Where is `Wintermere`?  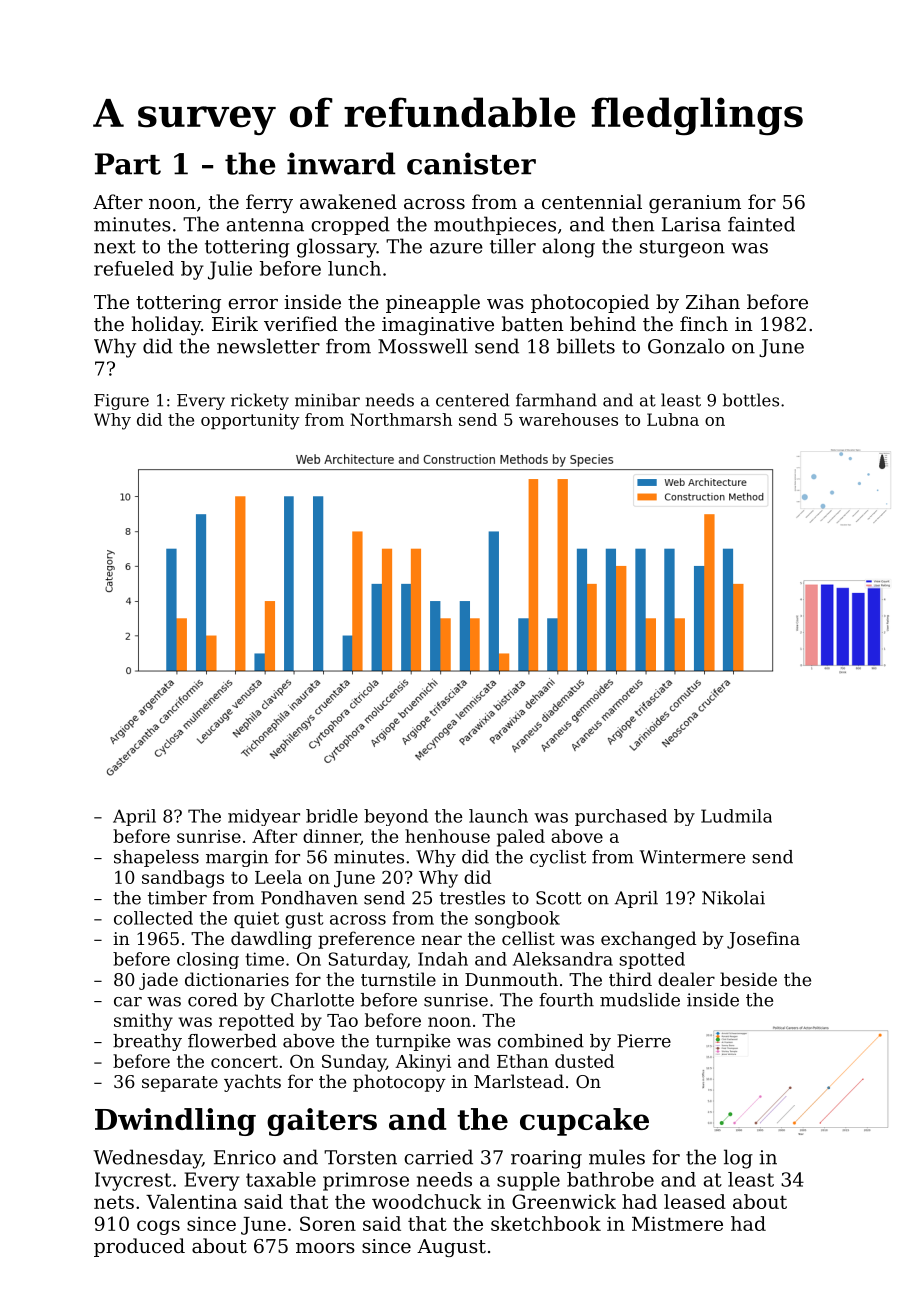 Wintermere is located at coordinates (692, 857).
